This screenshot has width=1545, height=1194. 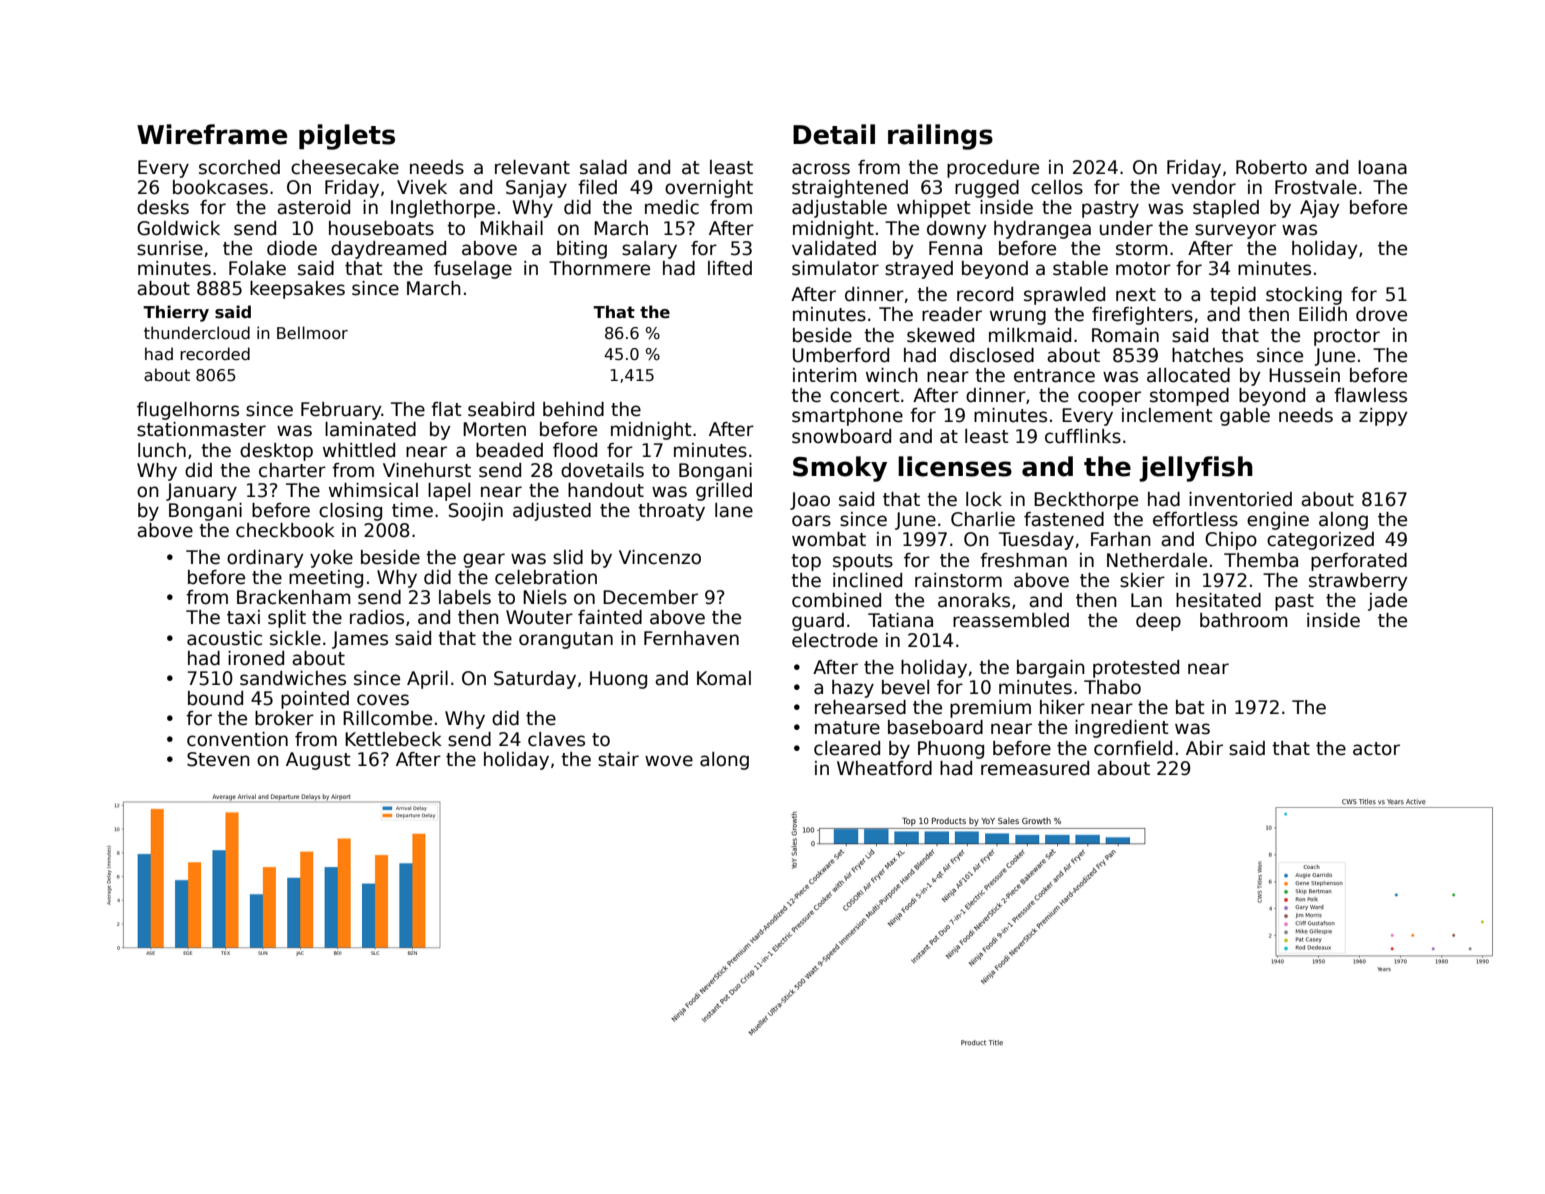 I want to click on electrode, so click(x=835, y=640).
